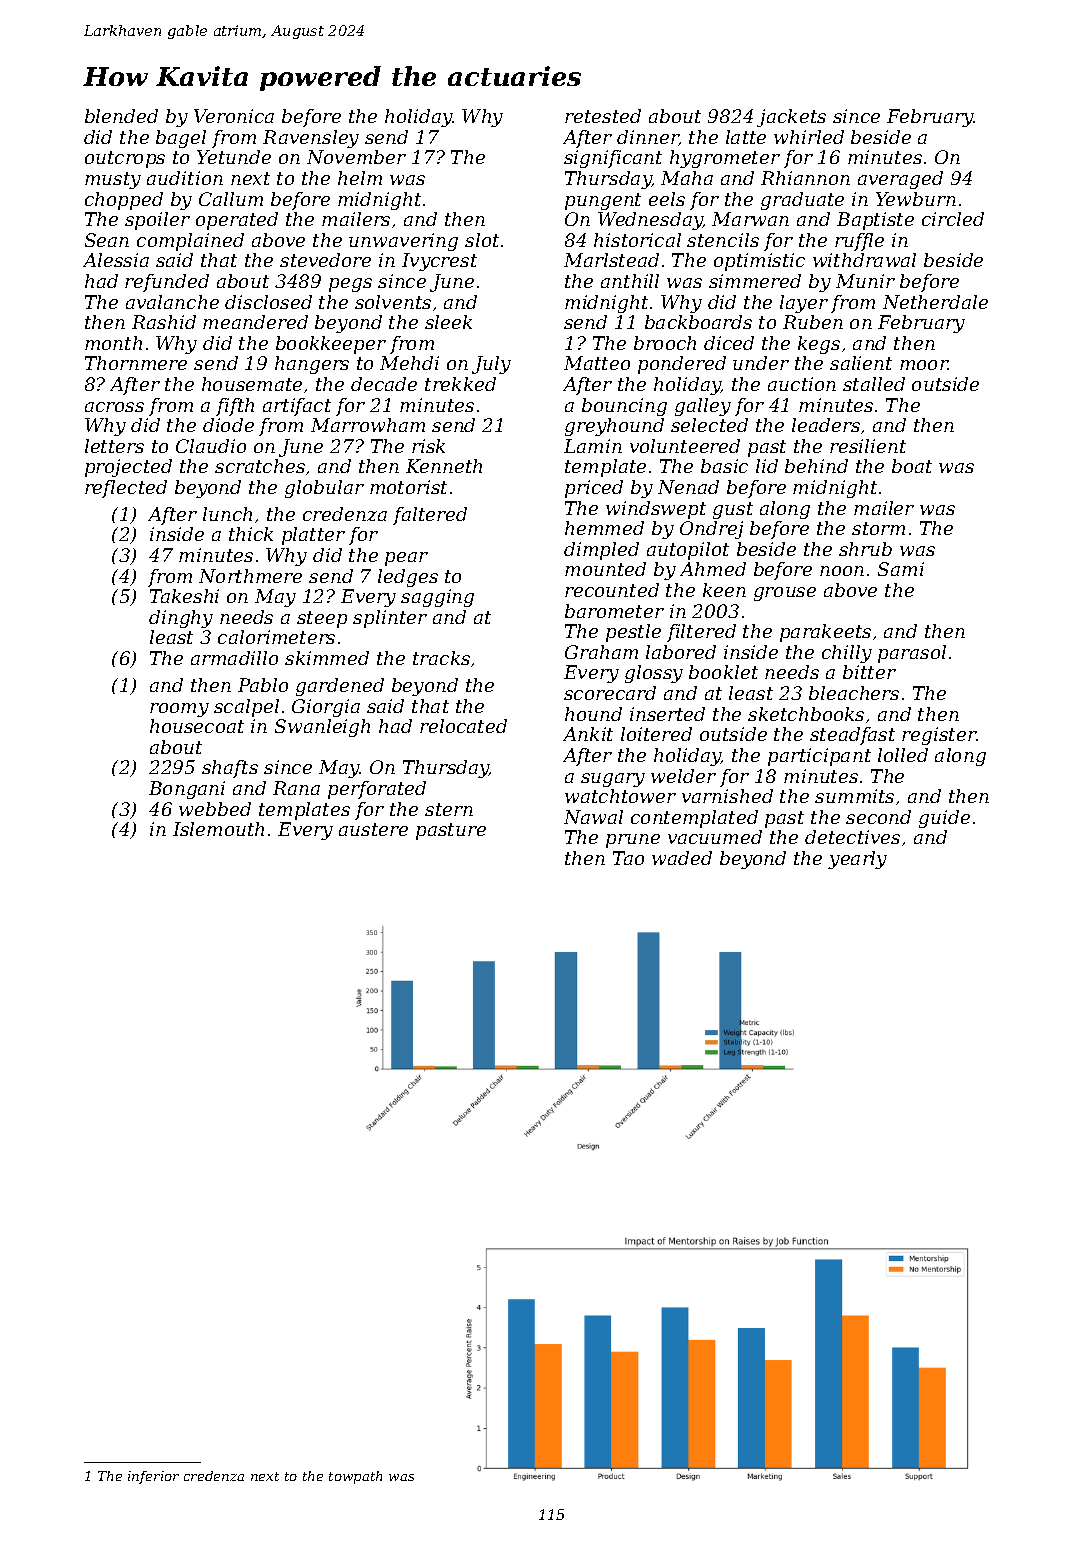 This screenshot has width=1076, height=1559. Describe the element at coordinates (603, 116) in the screenshot. I see `retested` at that location.
